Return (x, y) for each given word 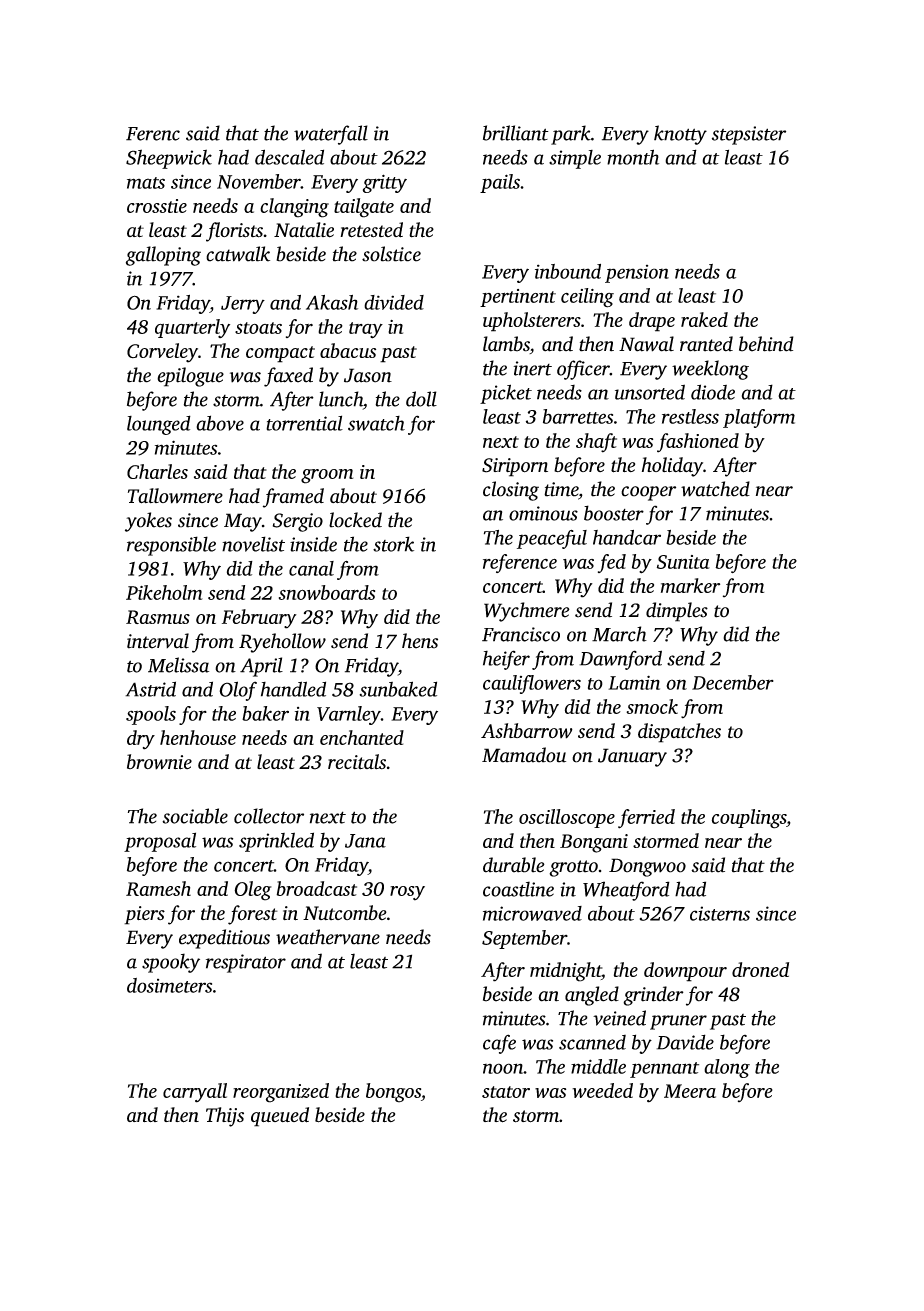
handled (293, 689)
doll (421, 399)
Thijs (225, 1117)
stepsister (749, 135)
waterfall (331, 135)
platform (759, 418)
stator (506, 1092)
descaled (289, 157)
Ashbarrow (527, 731)
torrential (304, 423)
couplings (749, 819)
